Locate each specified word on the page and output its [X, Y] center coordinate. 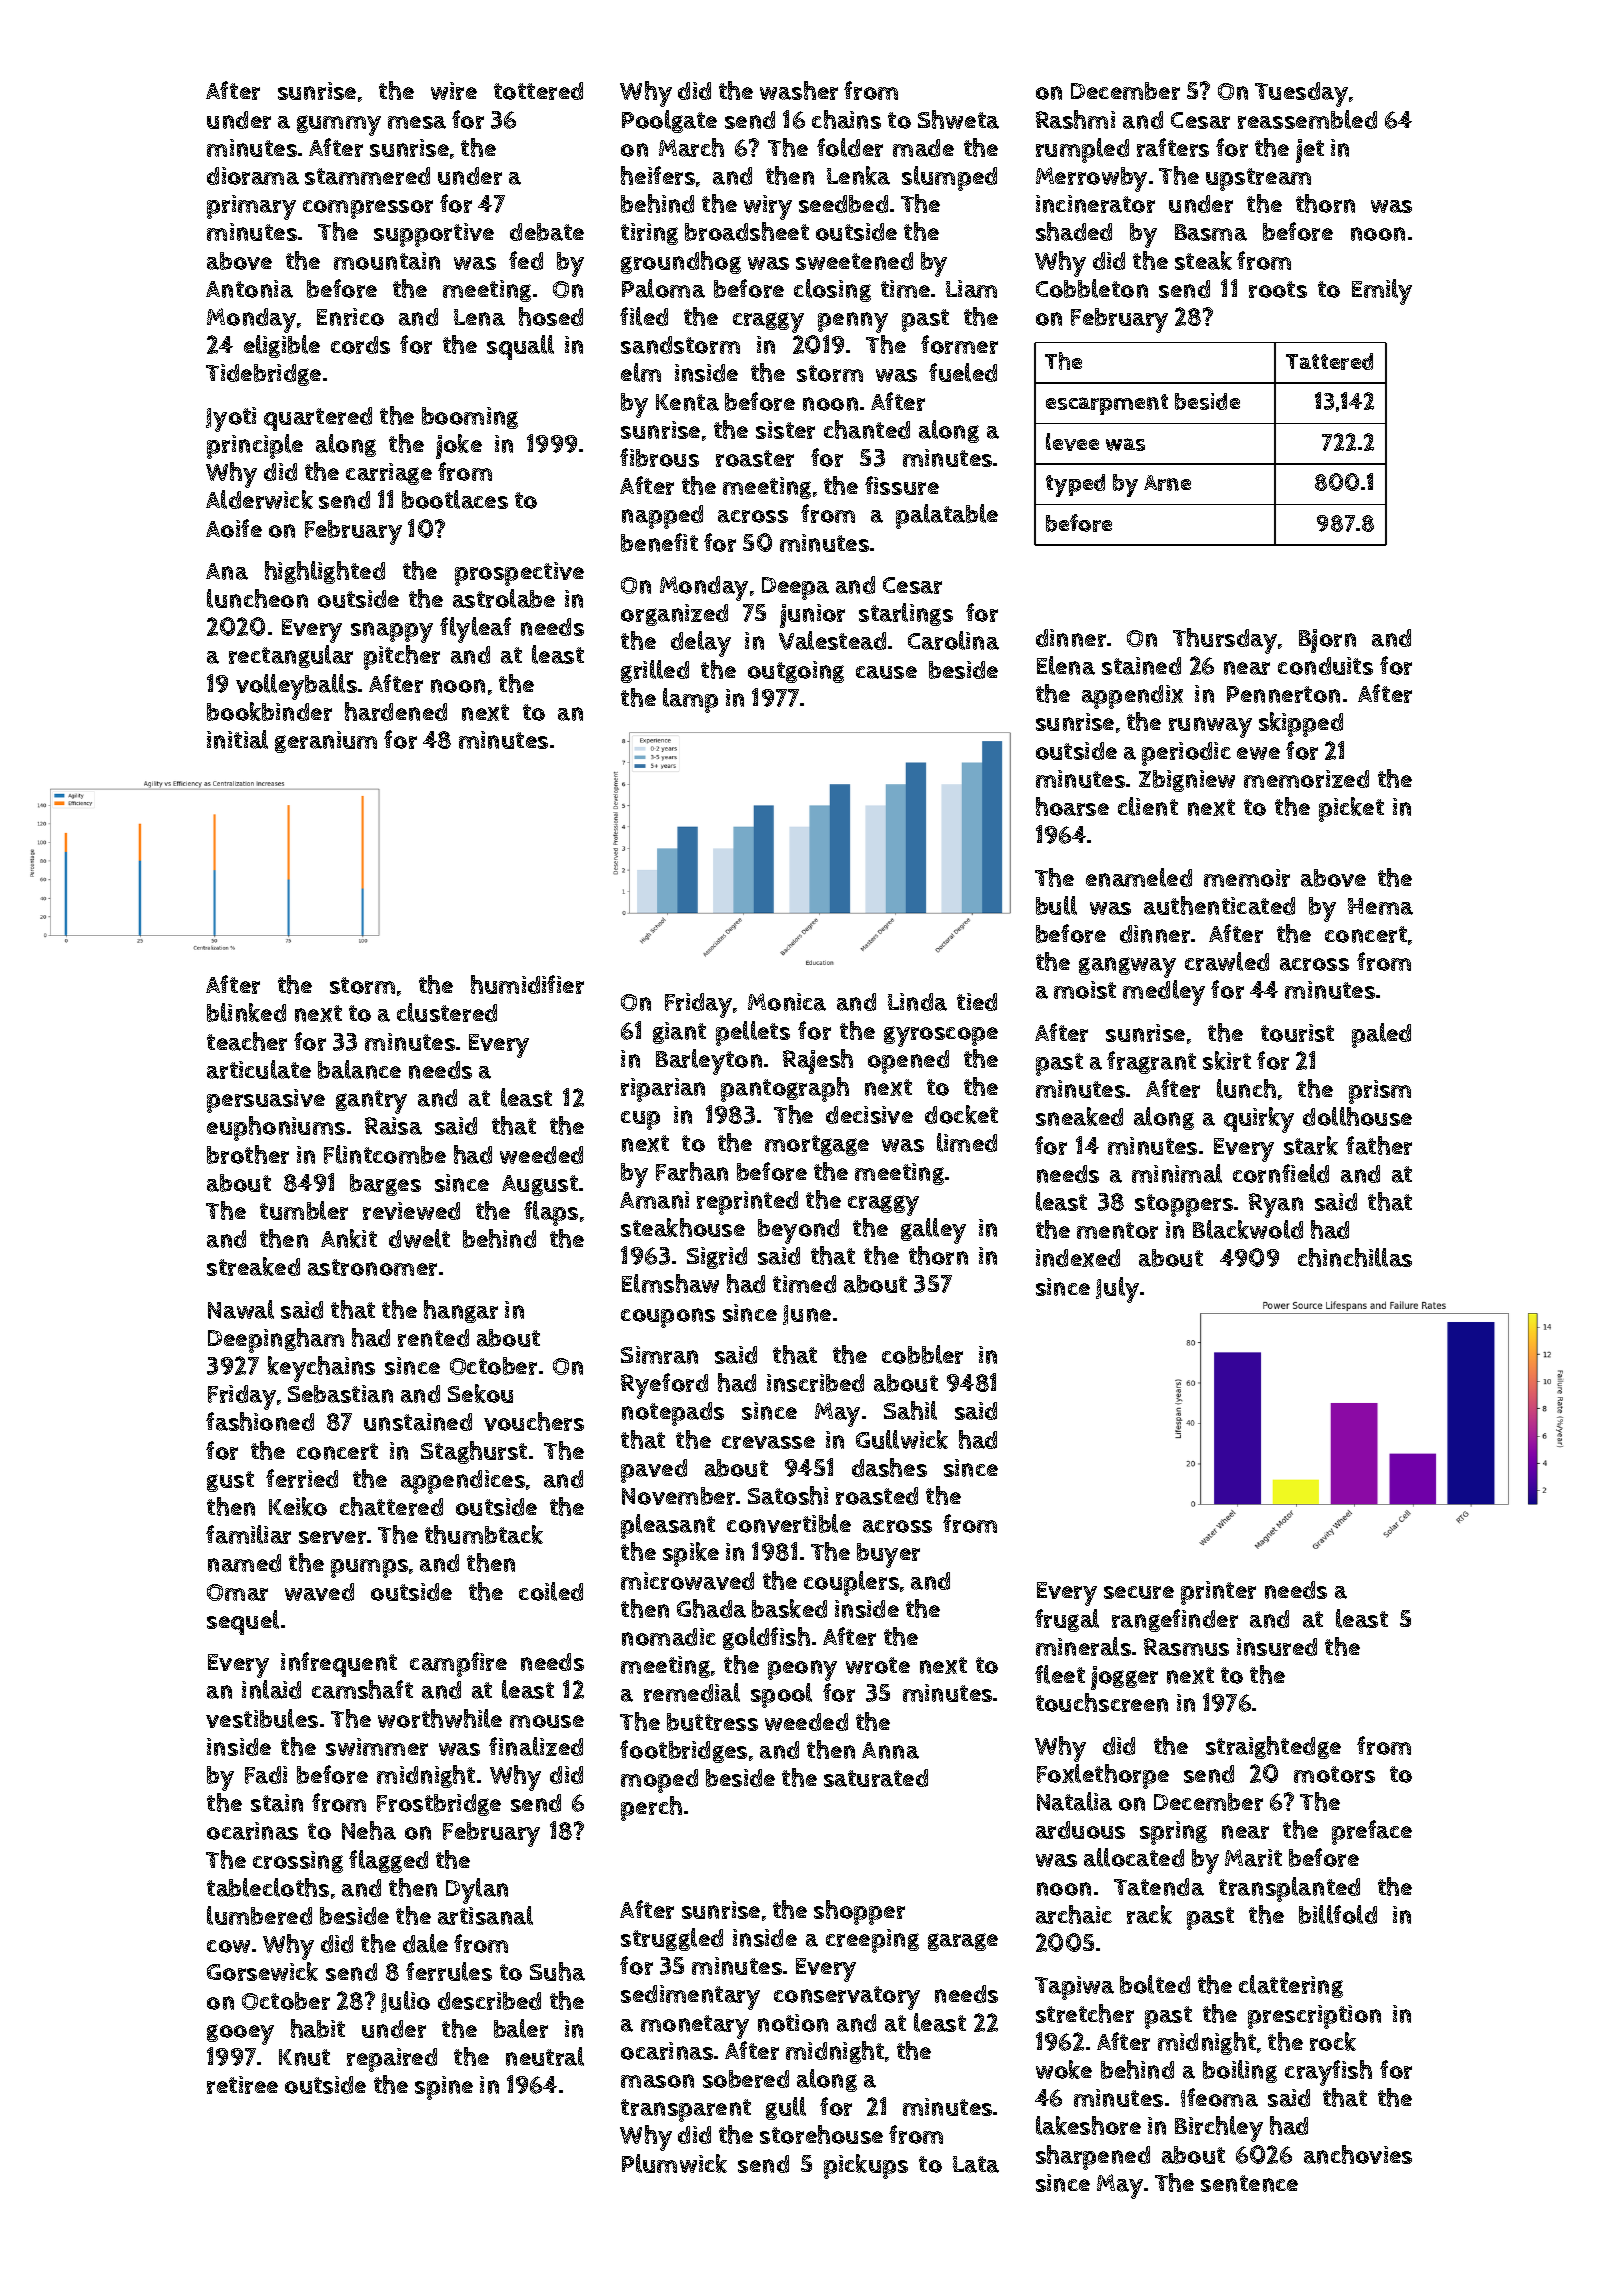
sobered [746, 2079]
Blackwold [1248, 1229]
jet [1310, 151]
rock [1333, 2041]
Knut [304, 2057]
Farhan [692, 1171]
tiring [649, 234]
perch [651, 1808]
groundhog [681, 262]
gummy [339, 125]
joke [459, 446]
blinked [246, 1012]
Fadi [266, 1775]
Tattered [1329, 361]
